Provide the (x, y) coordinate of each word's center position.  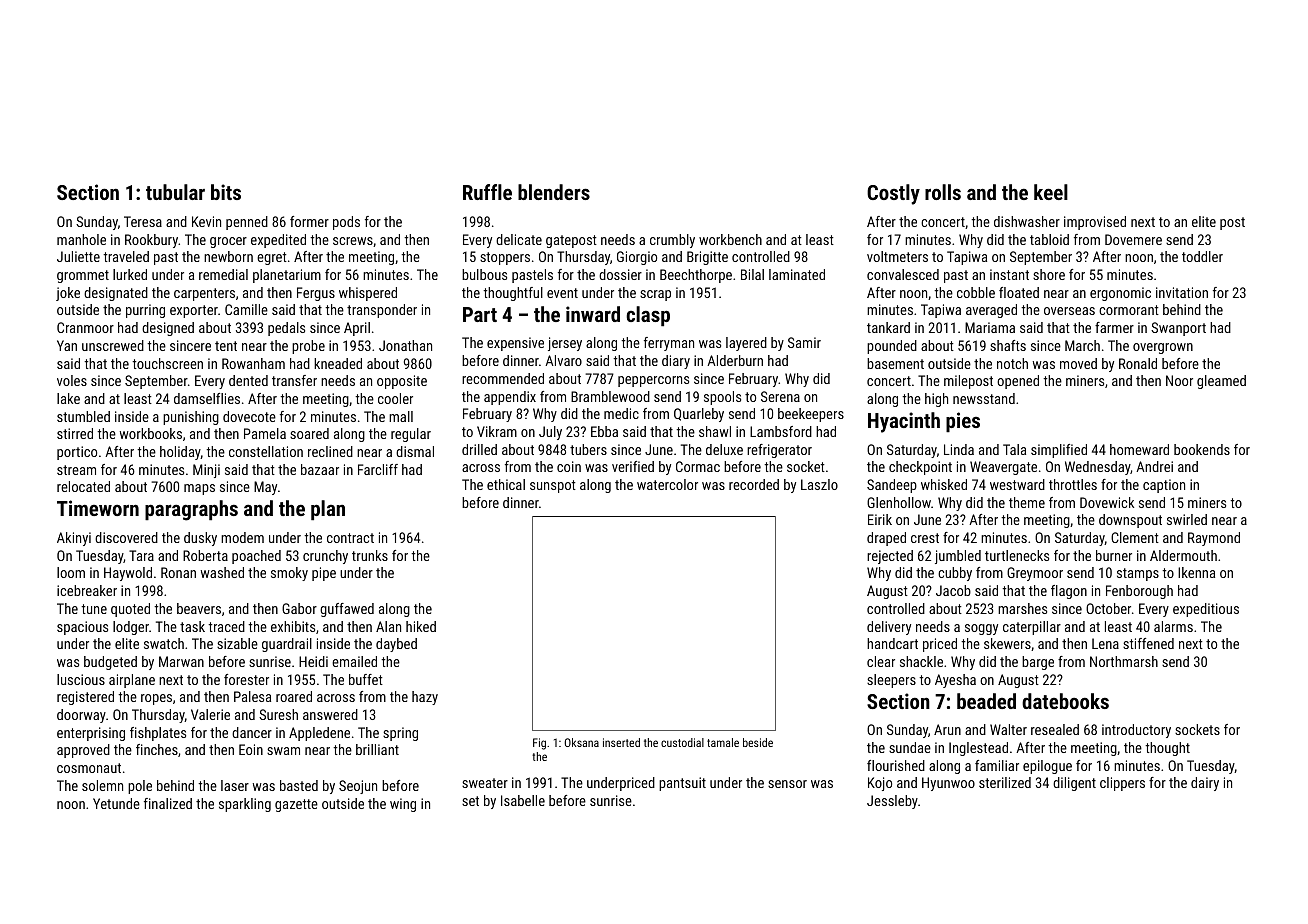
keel (1051, 192)
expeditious (1206, 610)
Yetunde (116, 803)
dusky (200, 539)
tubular (175, 192)
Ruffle (487, 192)
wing (403, 805)
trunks (370, 555)
